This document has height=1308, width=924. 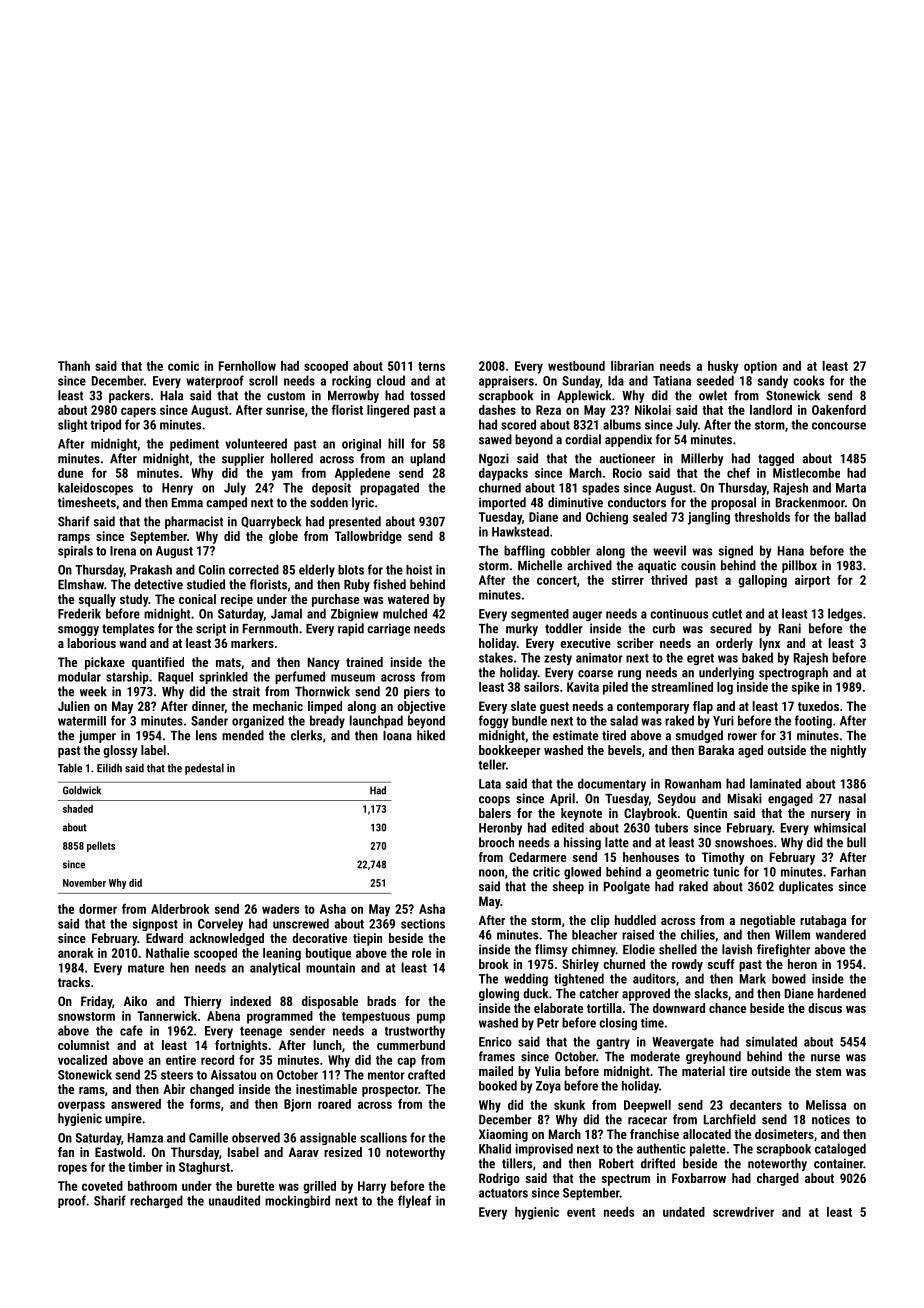 What do you see at coordinates (570, 551) in the document?
I see `cobbler` at bounding box center [570, 551].
